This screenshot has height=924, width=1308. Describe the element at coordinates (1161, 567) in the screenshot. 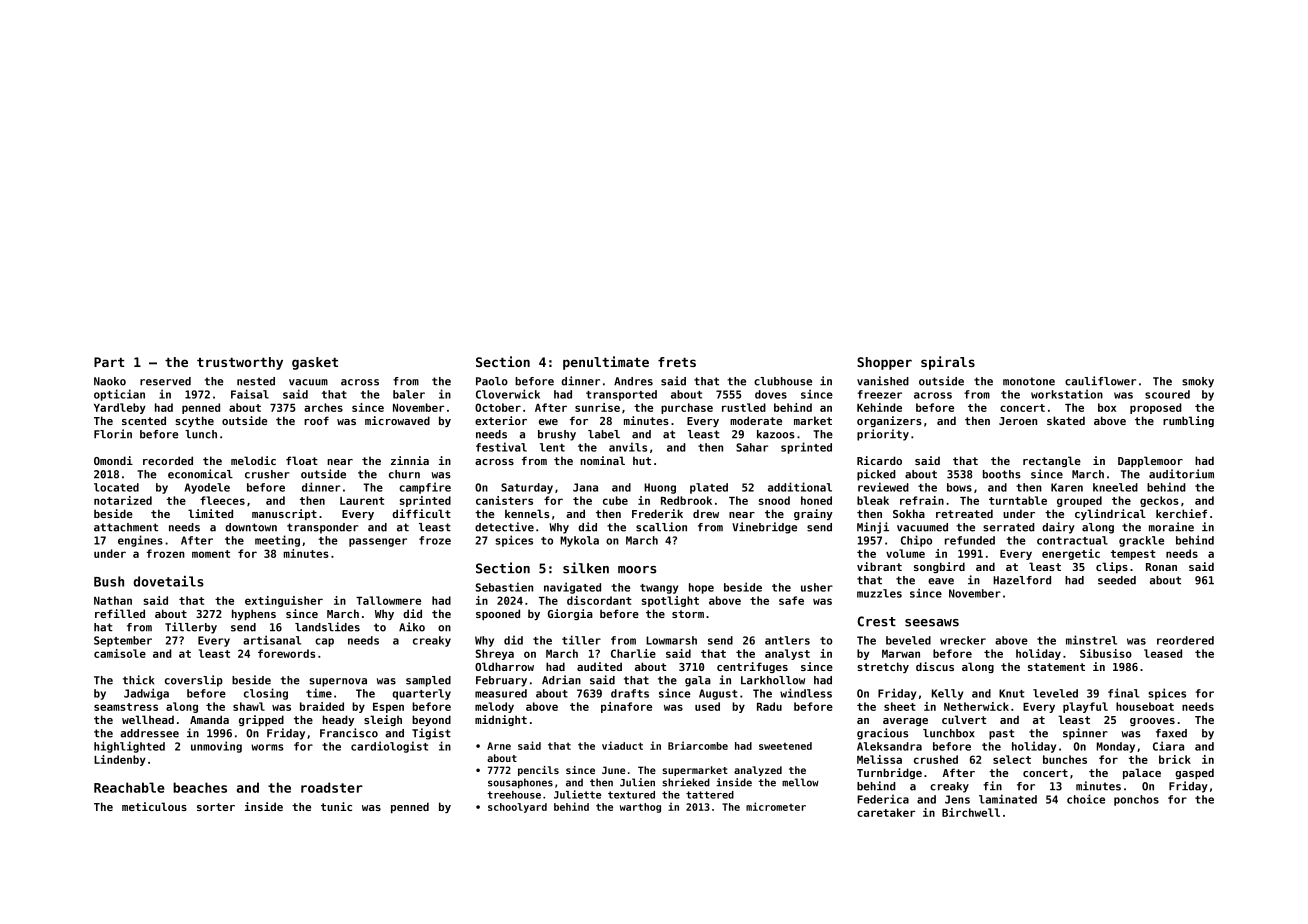

I see `Ronan` at that location.
